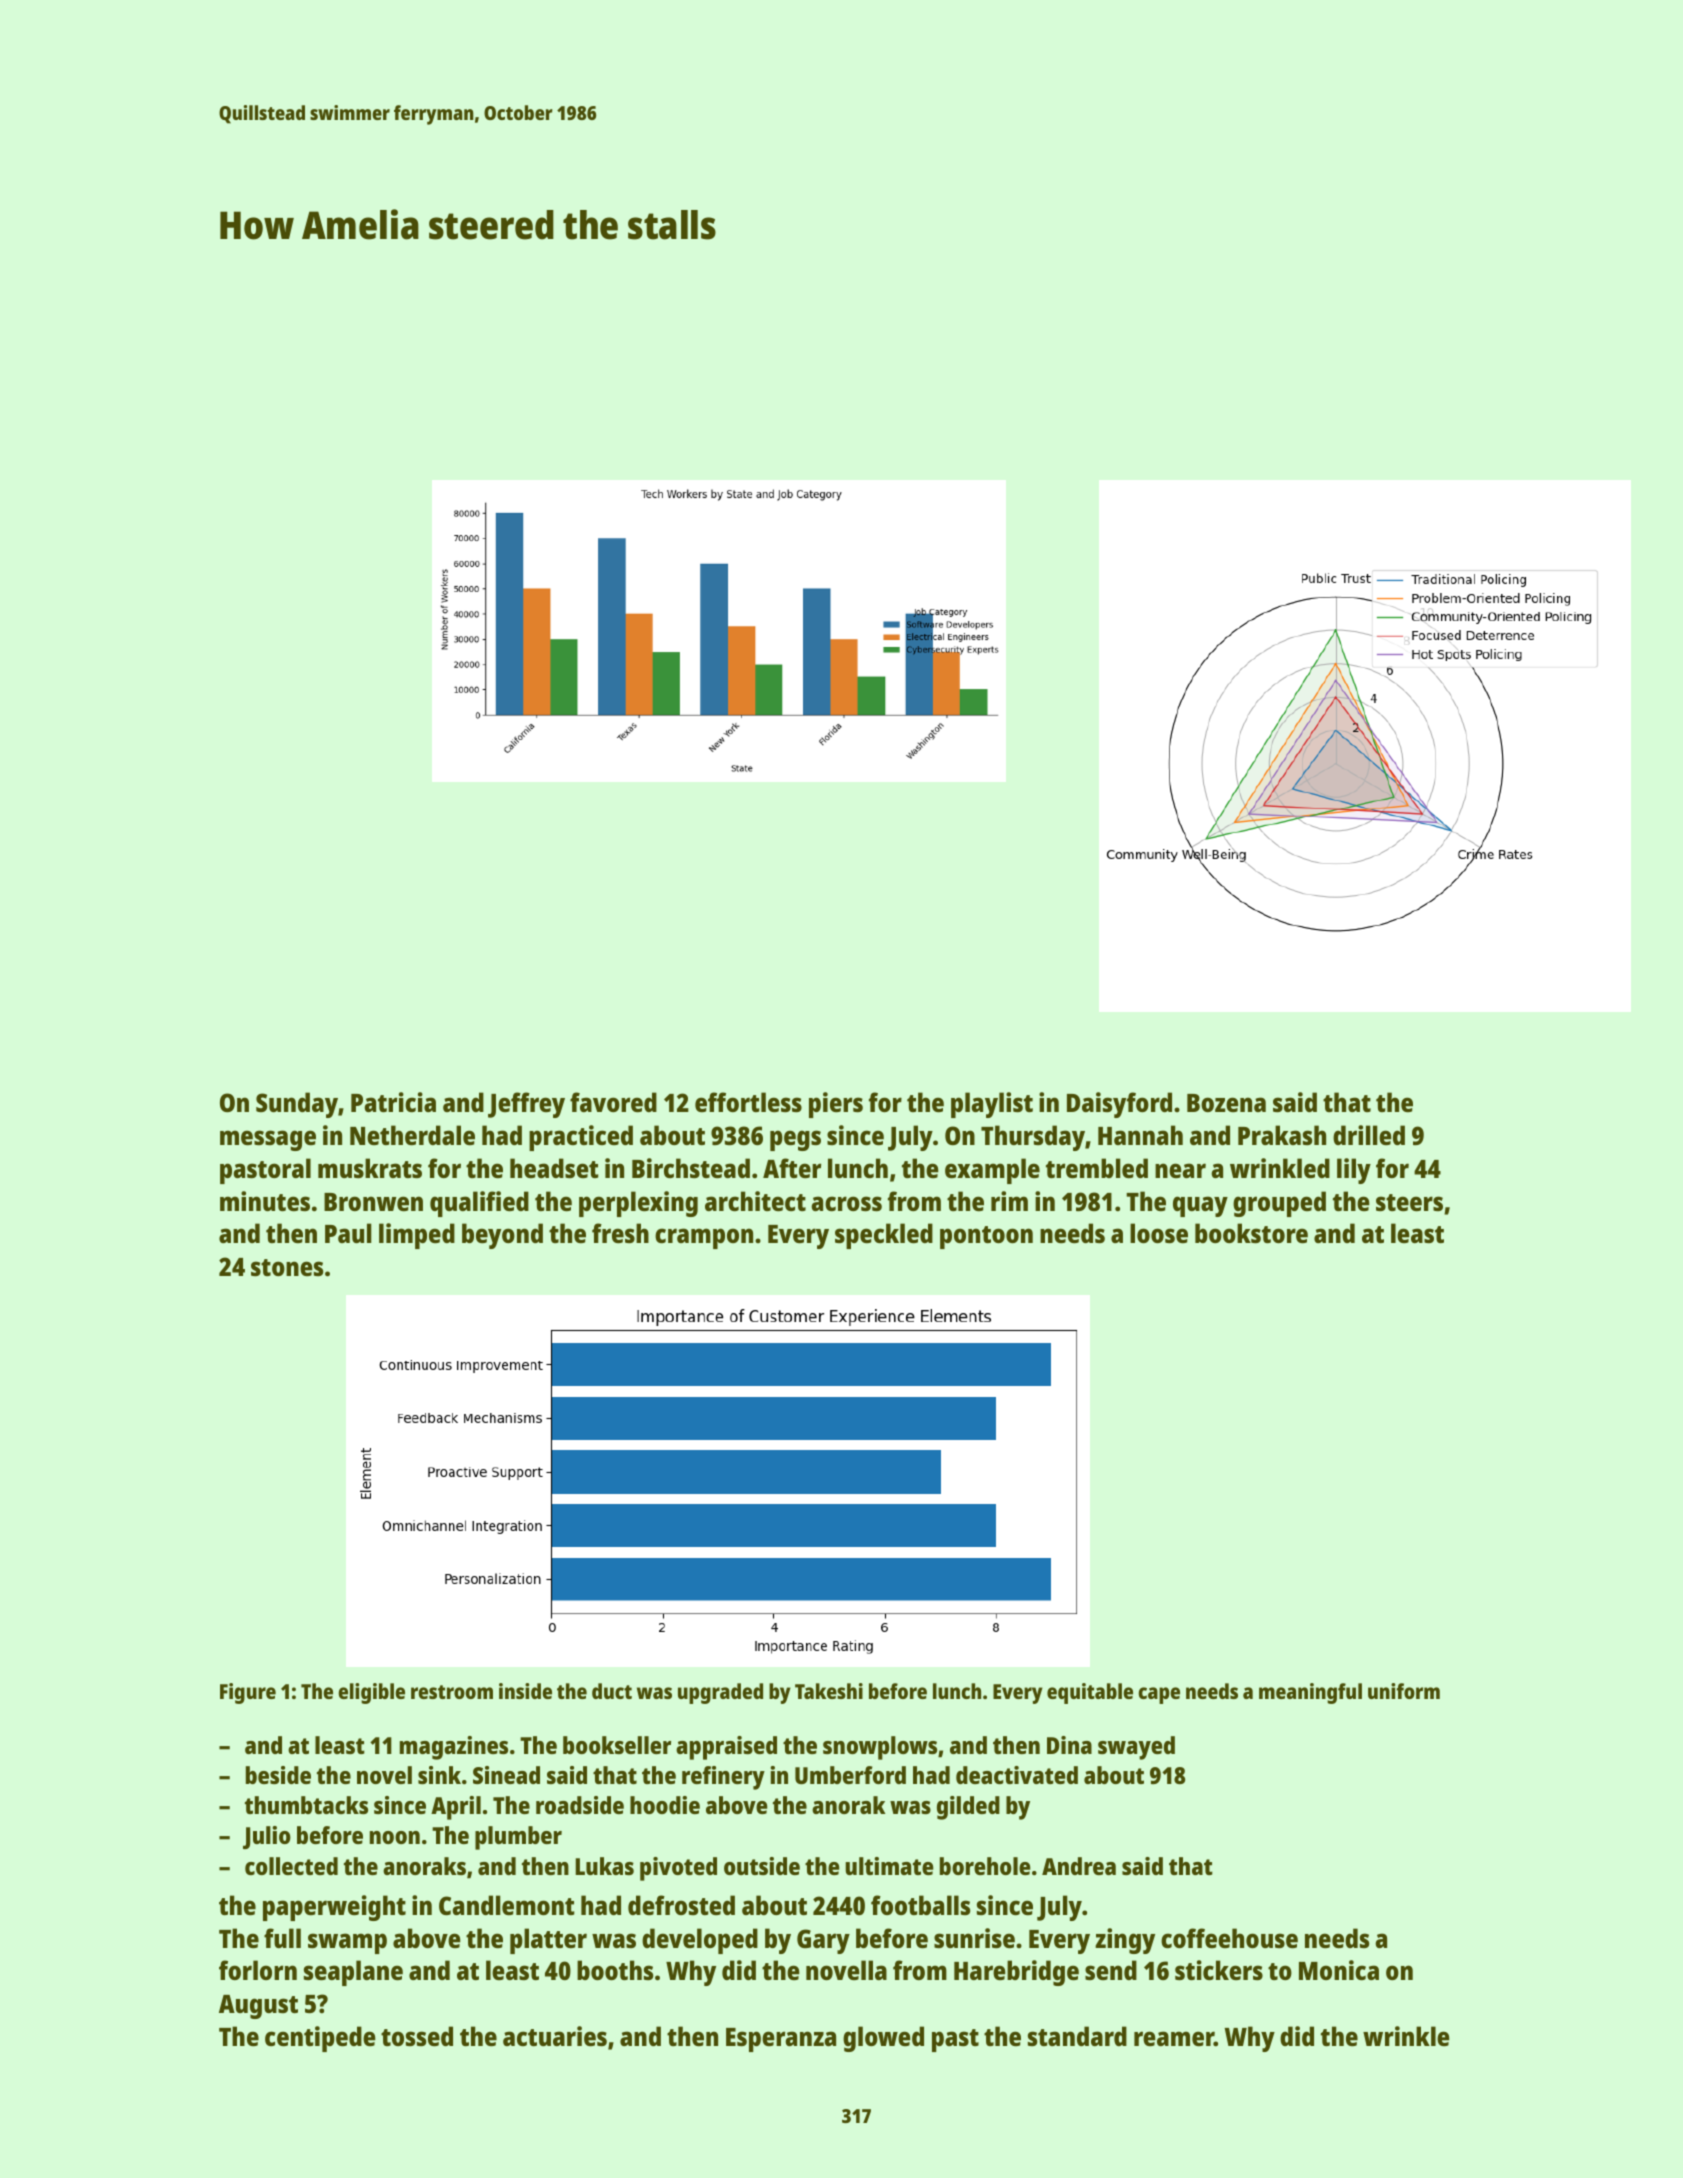 Image resolution: width=1683 pixels, height=2178 pixels. I want to click on Takeshi, so click(829, 1691).
